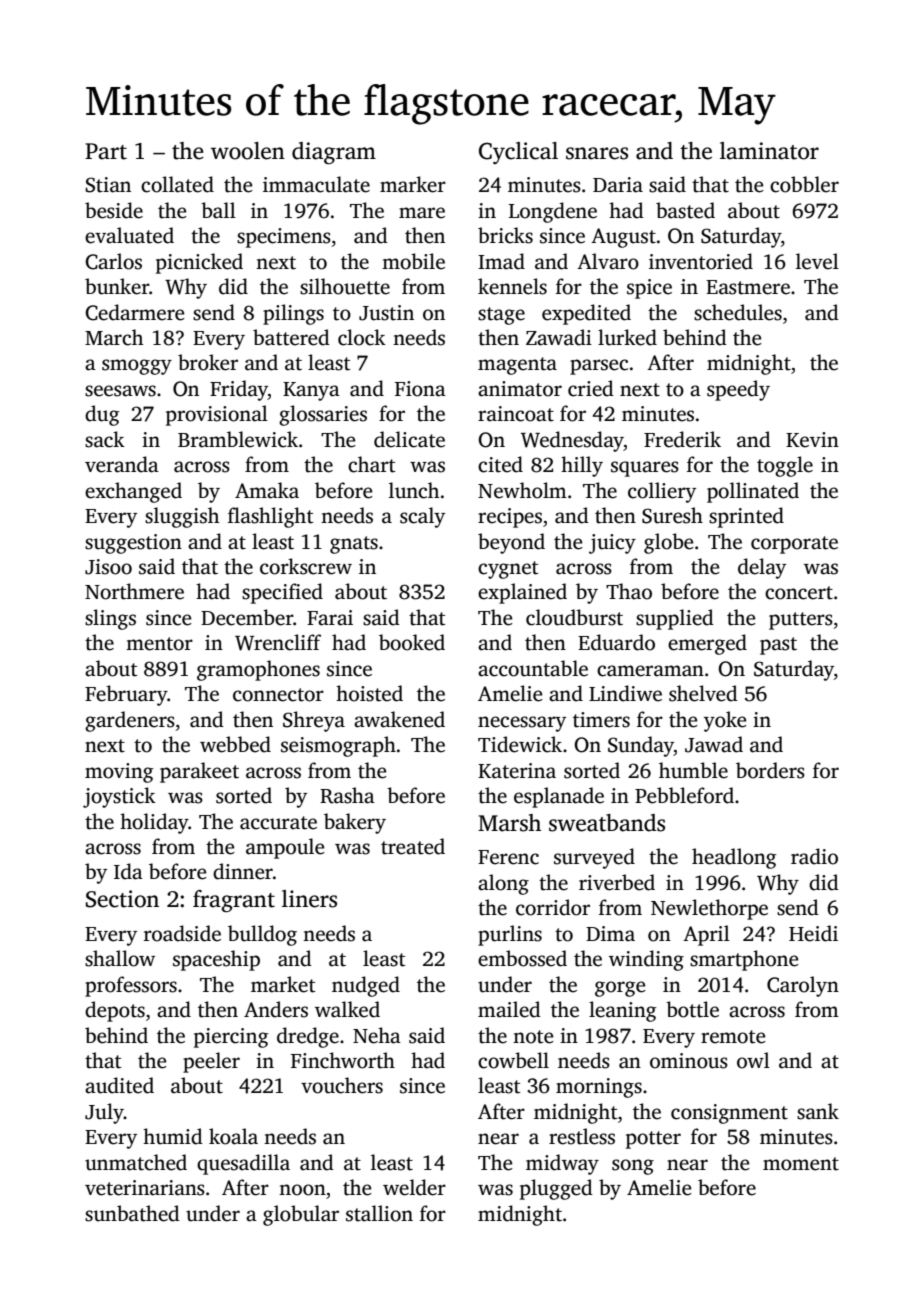 The width and height of the screenshot is (924, 1314). Describe the element at coordinates (709, 909) in the screenshot. I see `Newlethorpe` at that location.
